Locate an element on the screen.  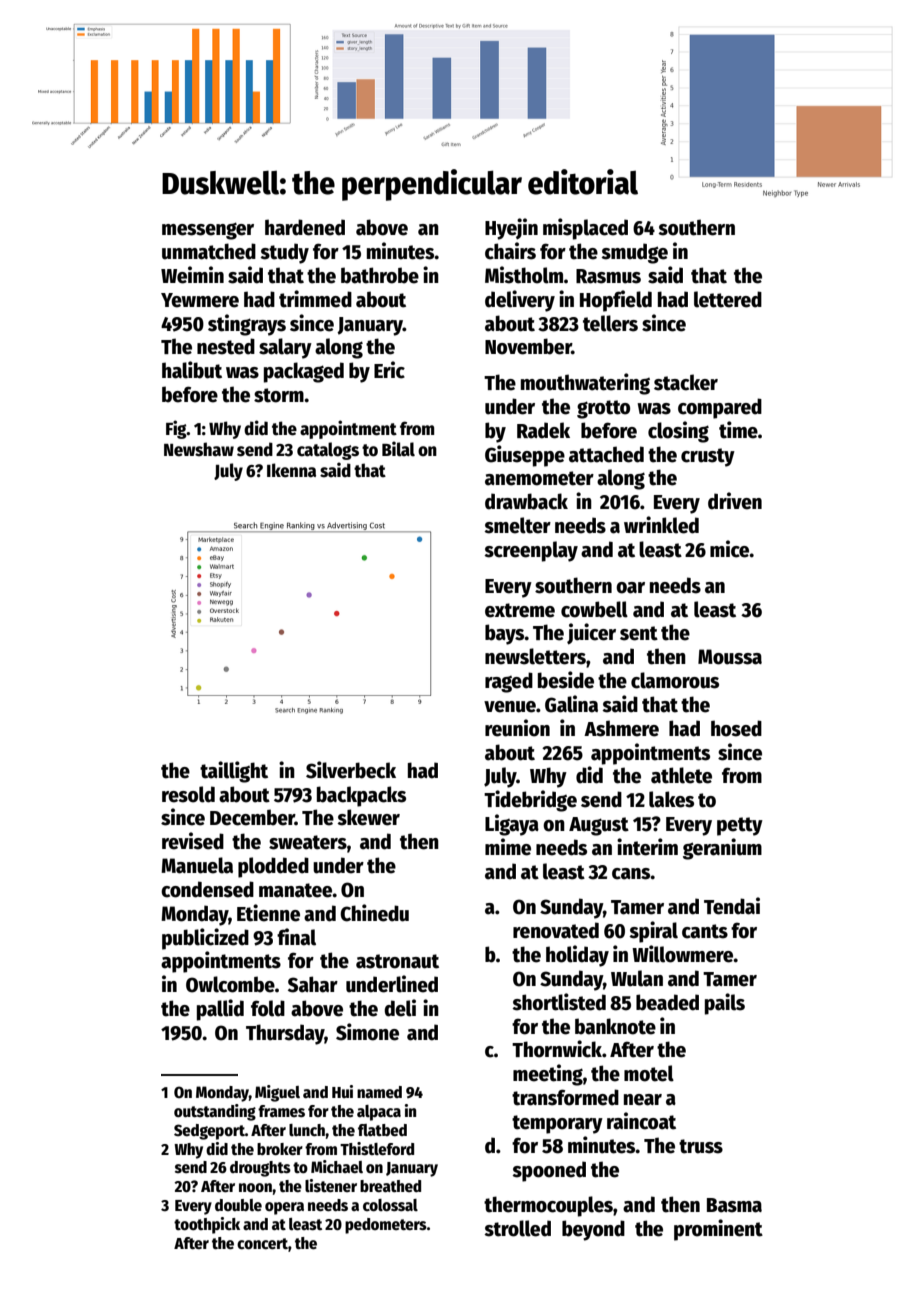
meeting is located at coordinates (548, 1075).
